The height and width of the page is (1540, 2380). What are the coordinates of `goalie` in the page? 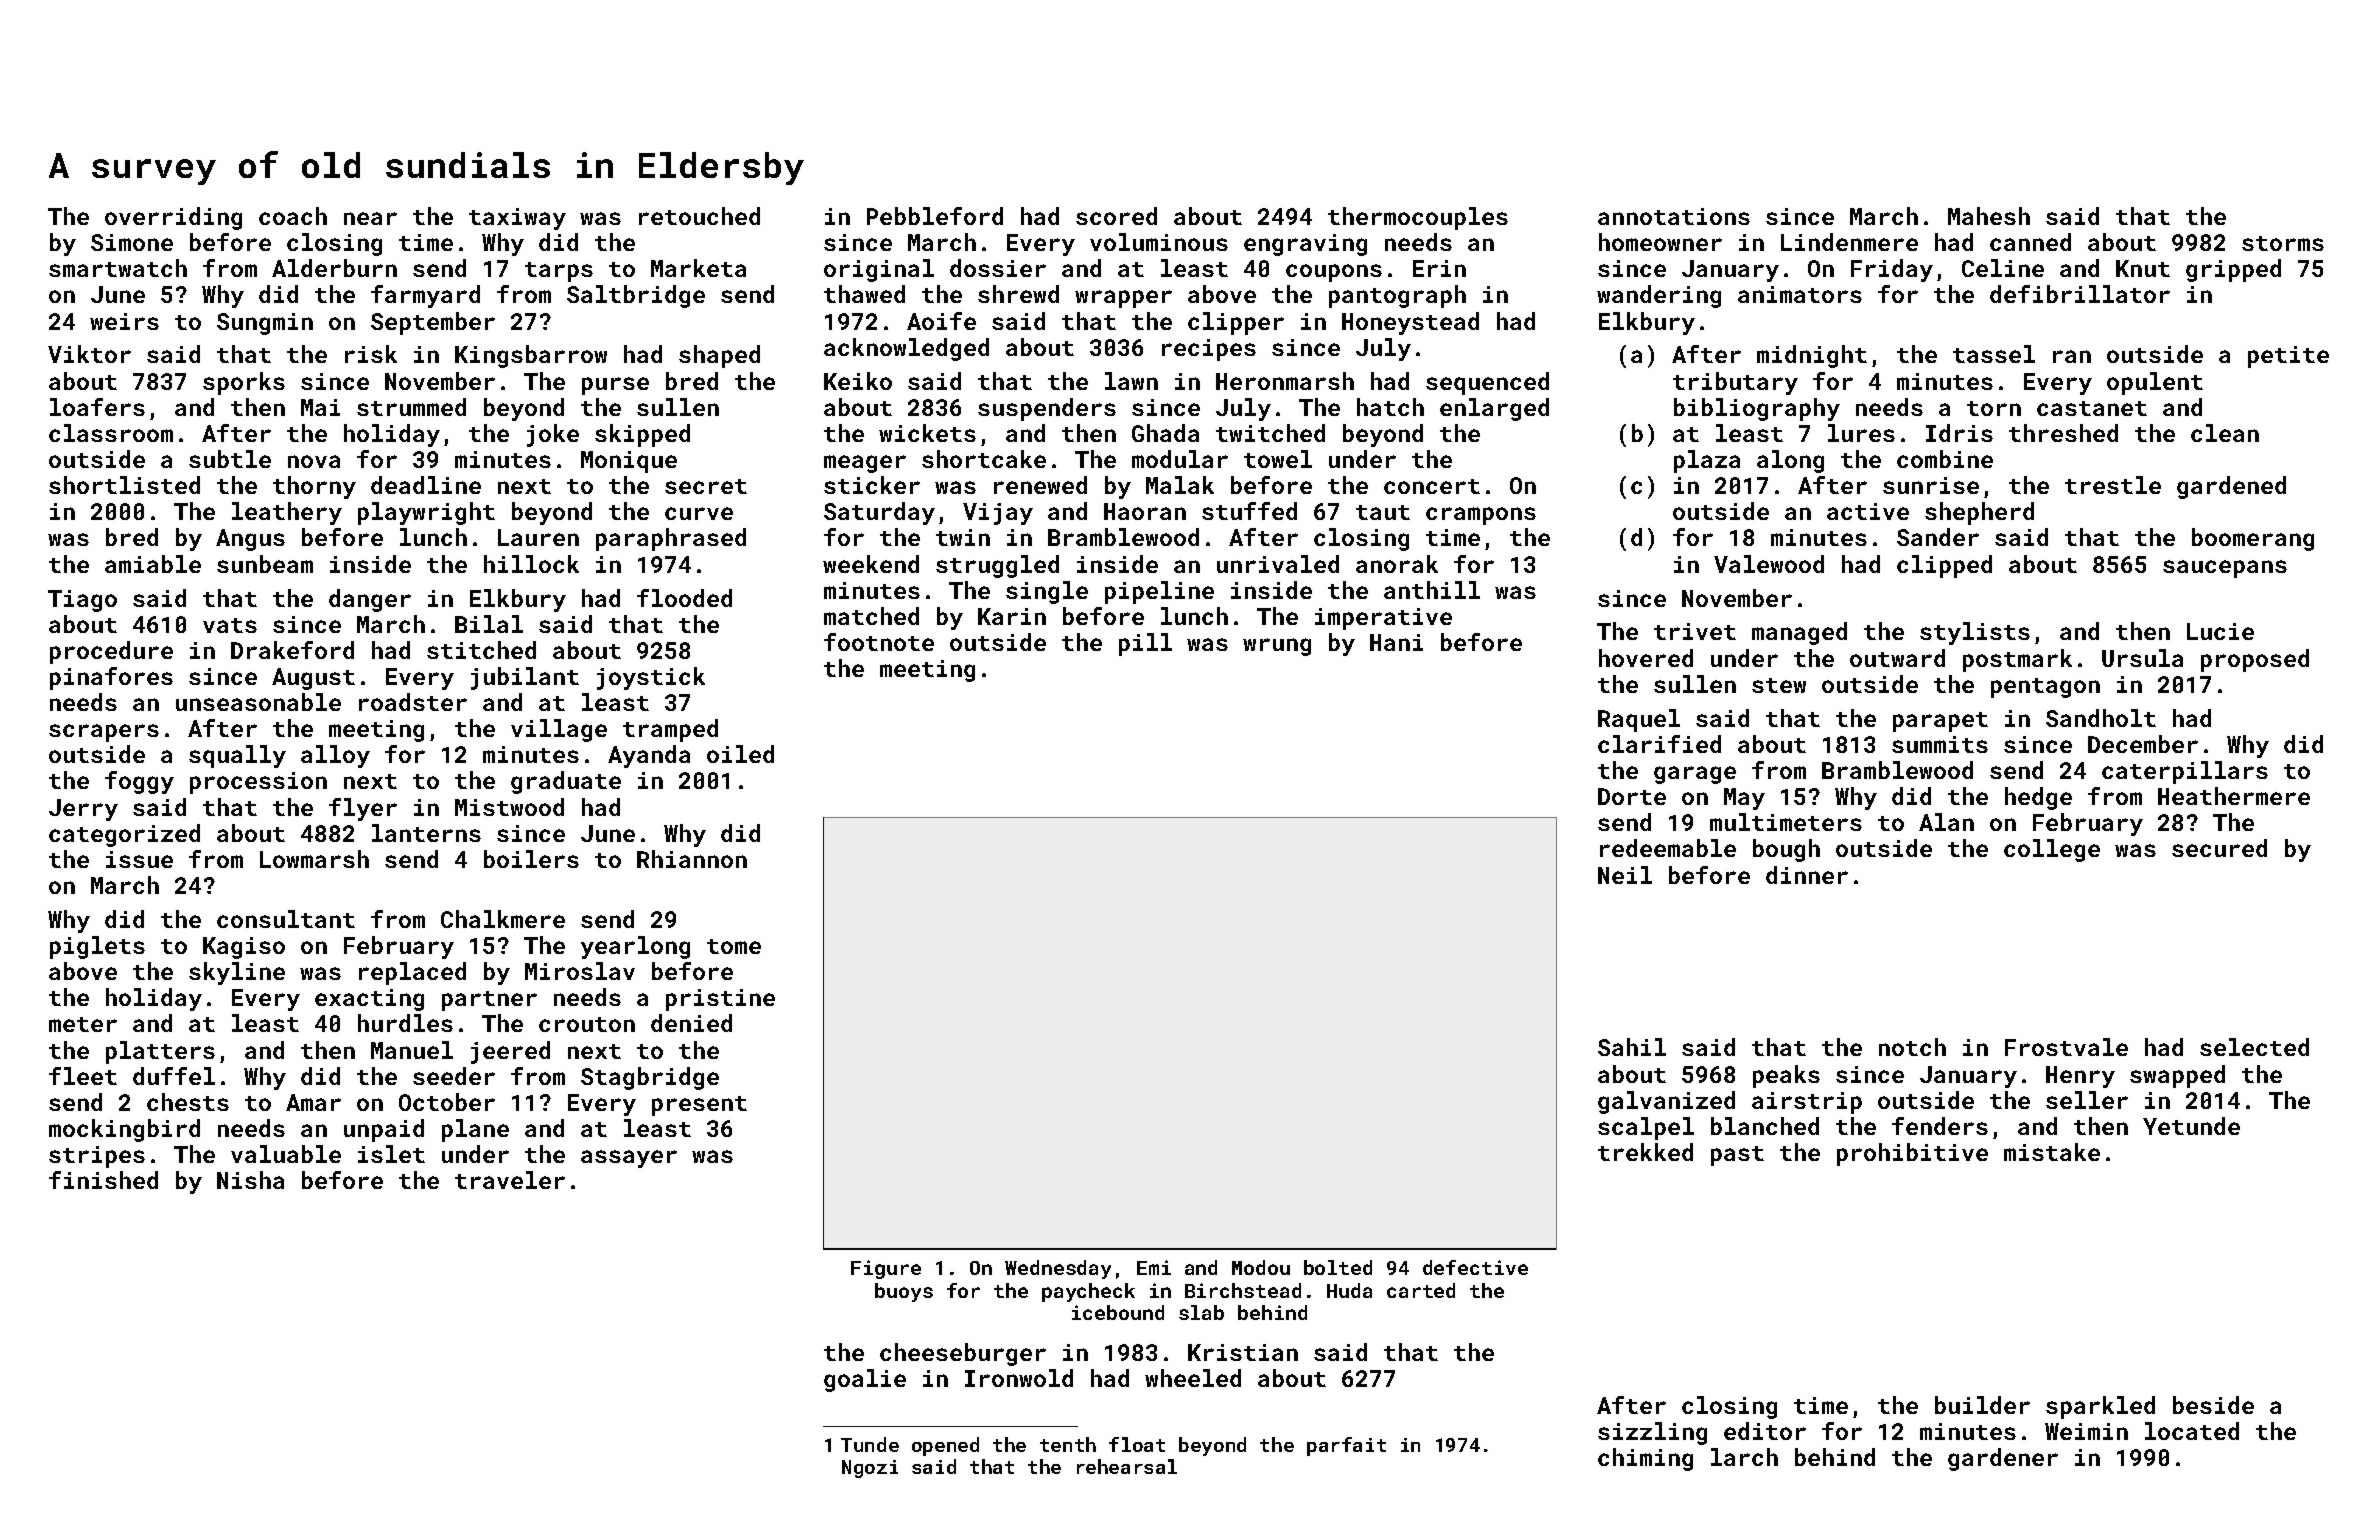 It's located at (865, 1380).
